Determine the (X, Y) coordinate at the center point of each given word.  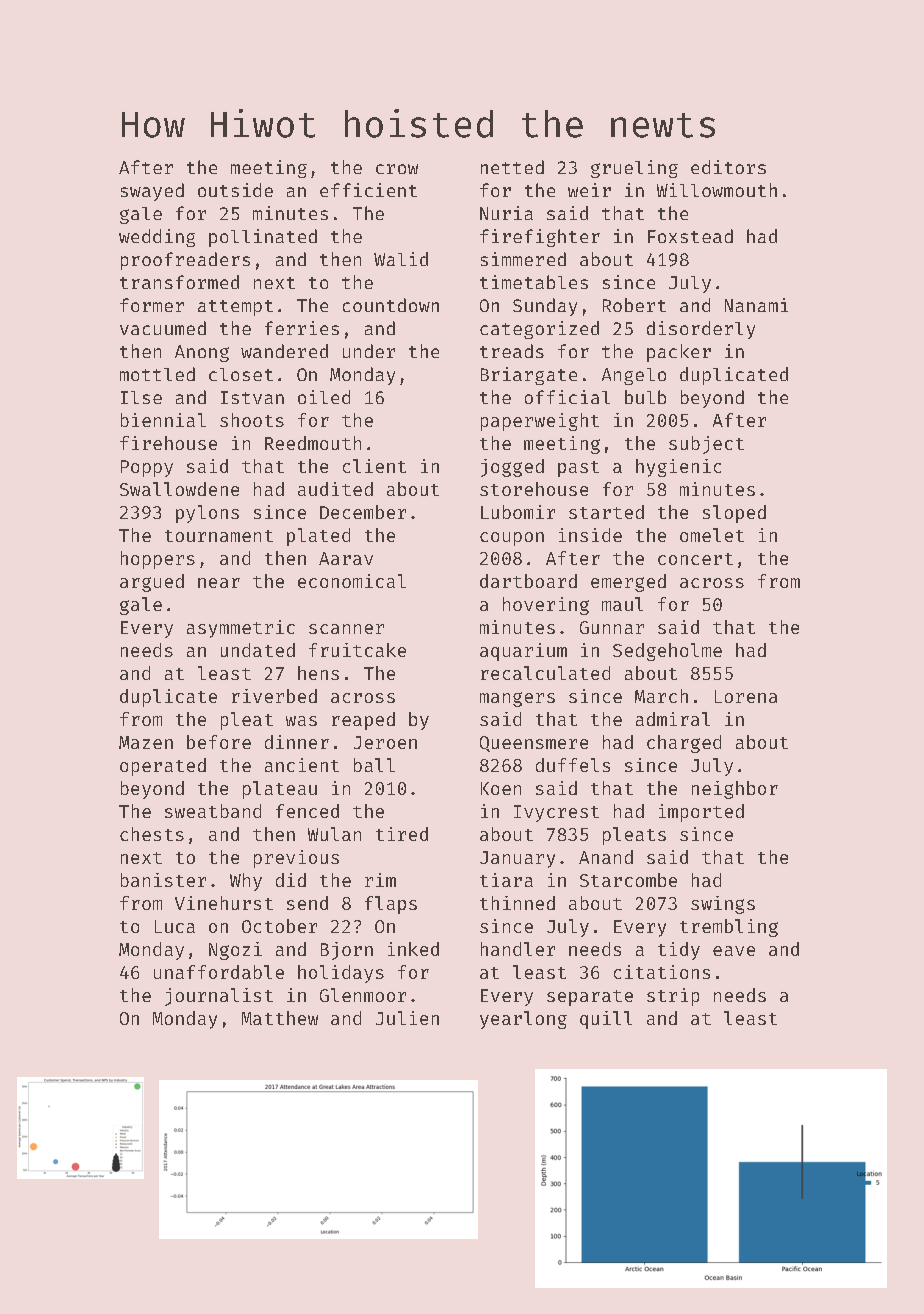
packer (679, 353)
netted (512, 167)
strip (673, 997)
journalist (219, 997)
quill (606, 1020)
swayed (152, 192)
